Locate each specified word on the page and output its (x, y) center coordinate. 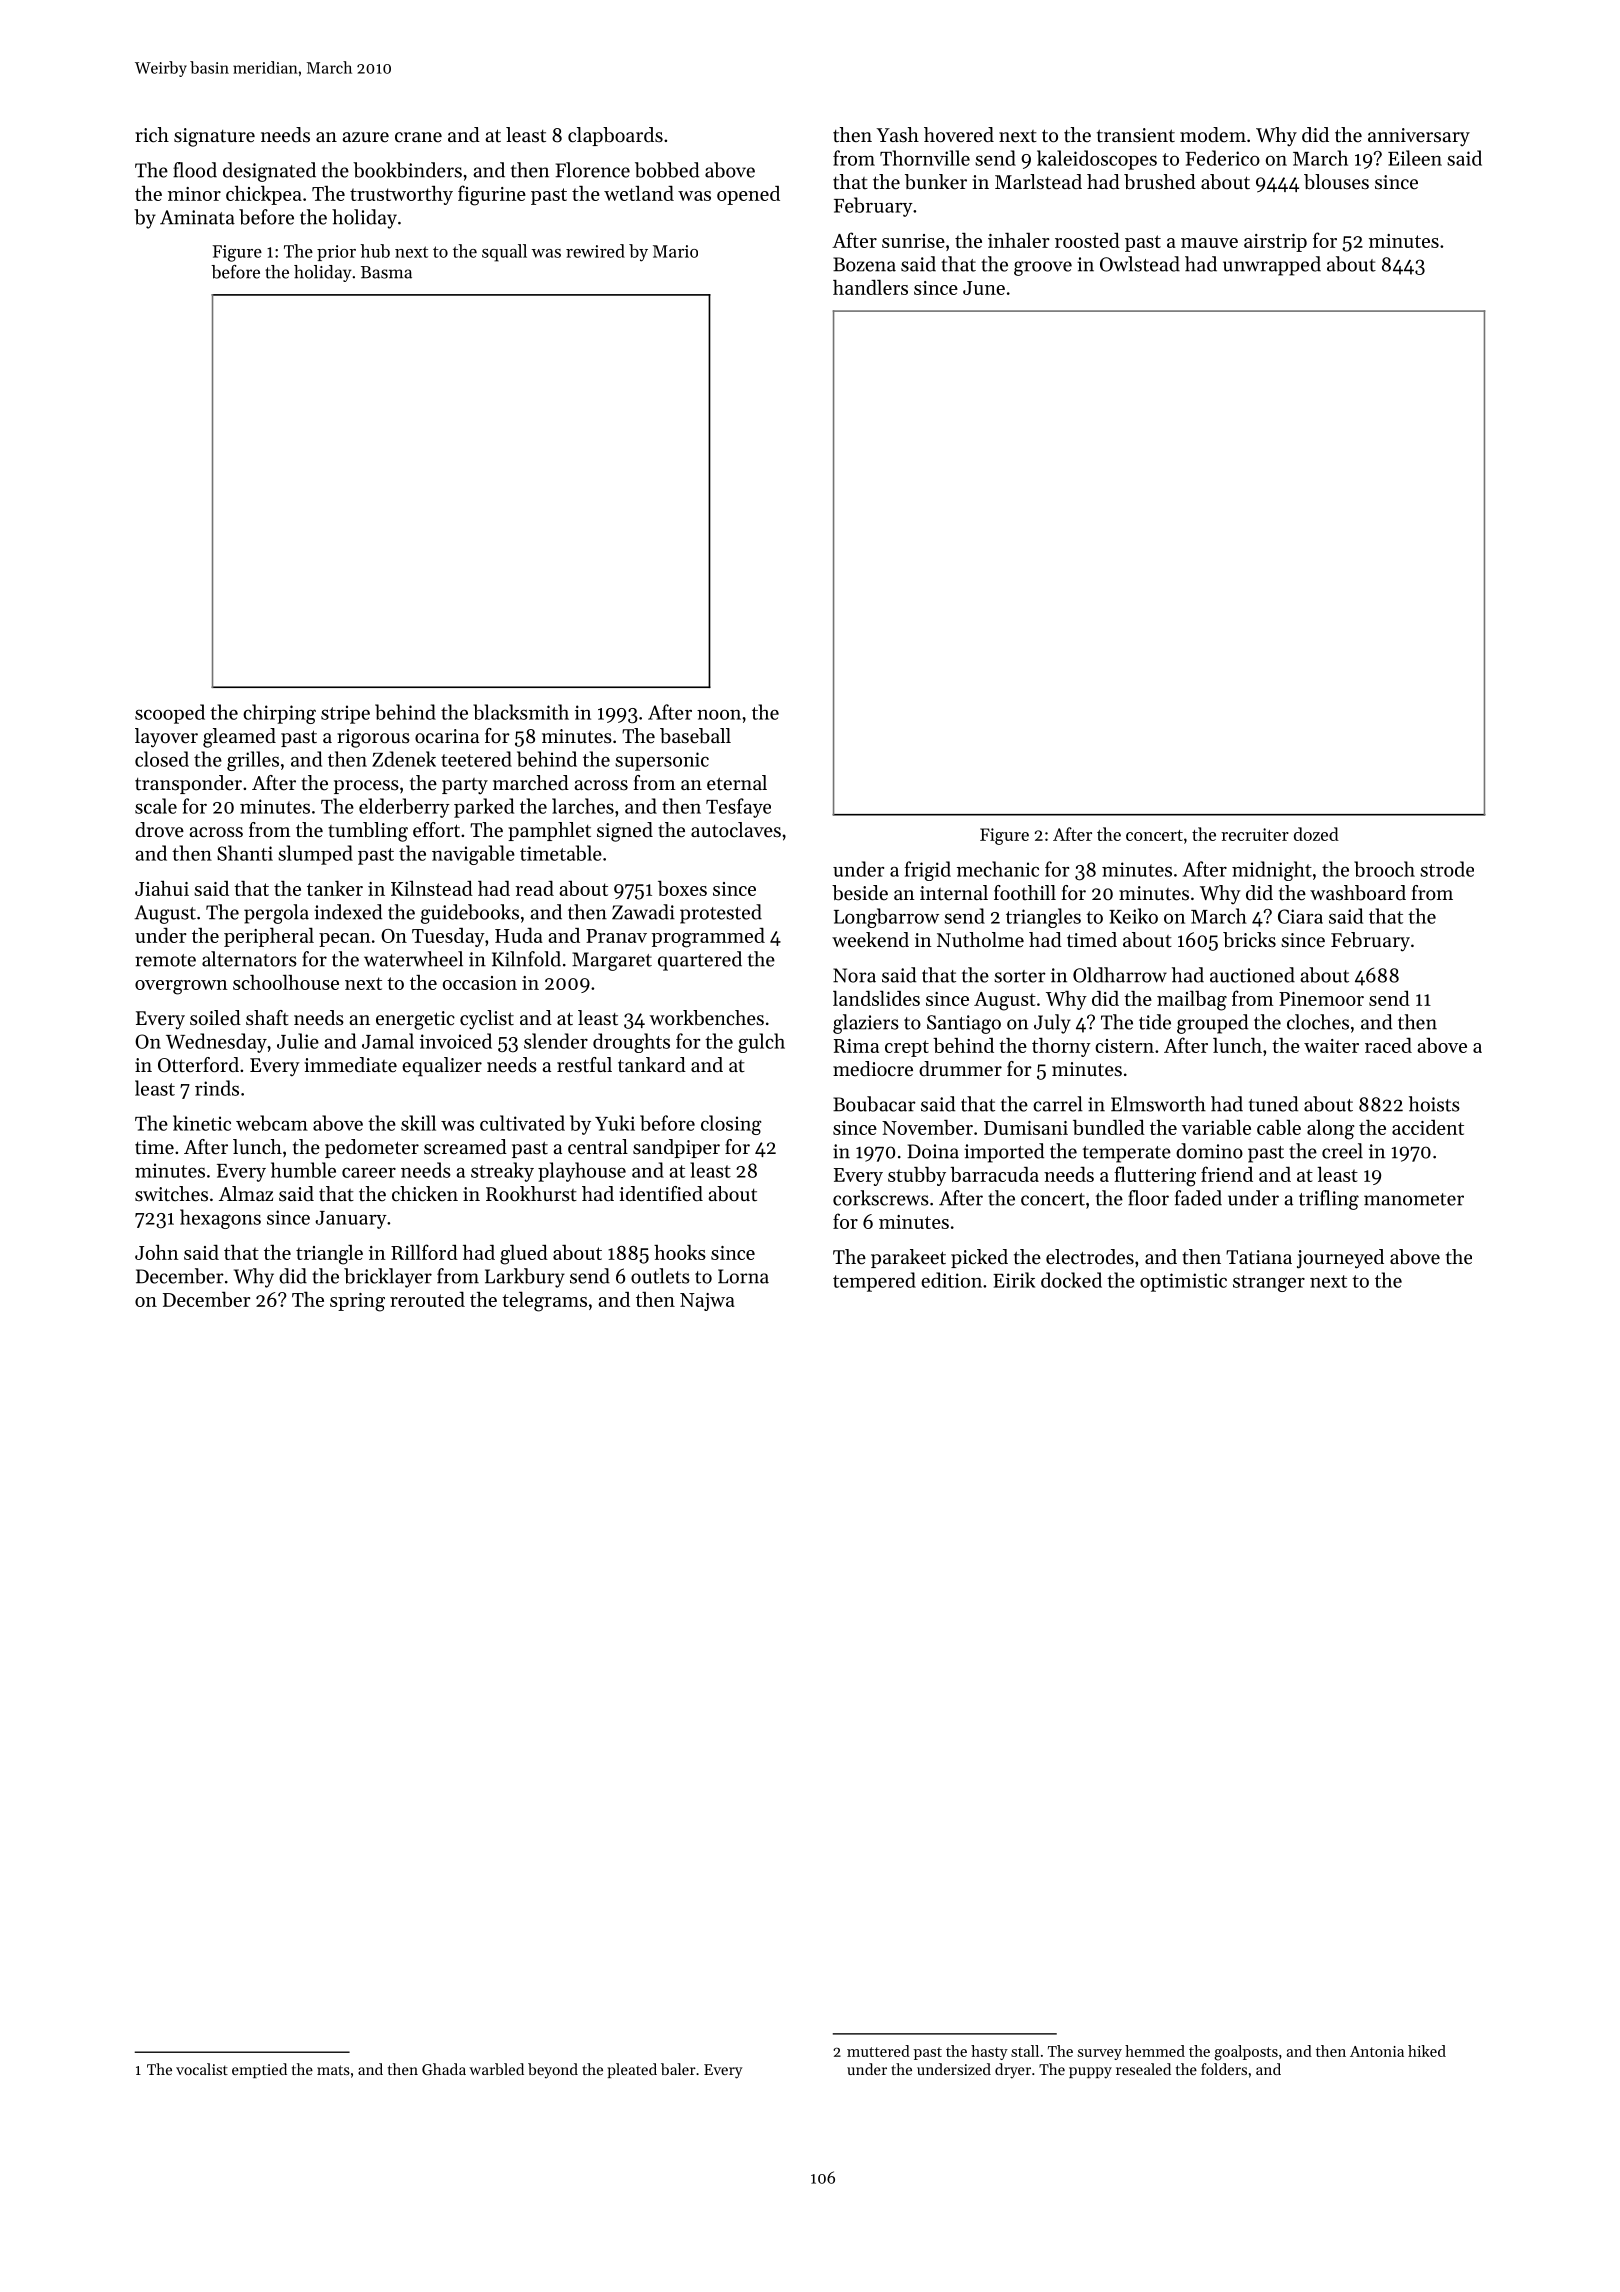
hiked (1427, 2051)
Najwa (707, 1302)
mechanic (998, 869)
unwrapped (1272, 266)
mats (333, 2070)
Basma (386, 272)
